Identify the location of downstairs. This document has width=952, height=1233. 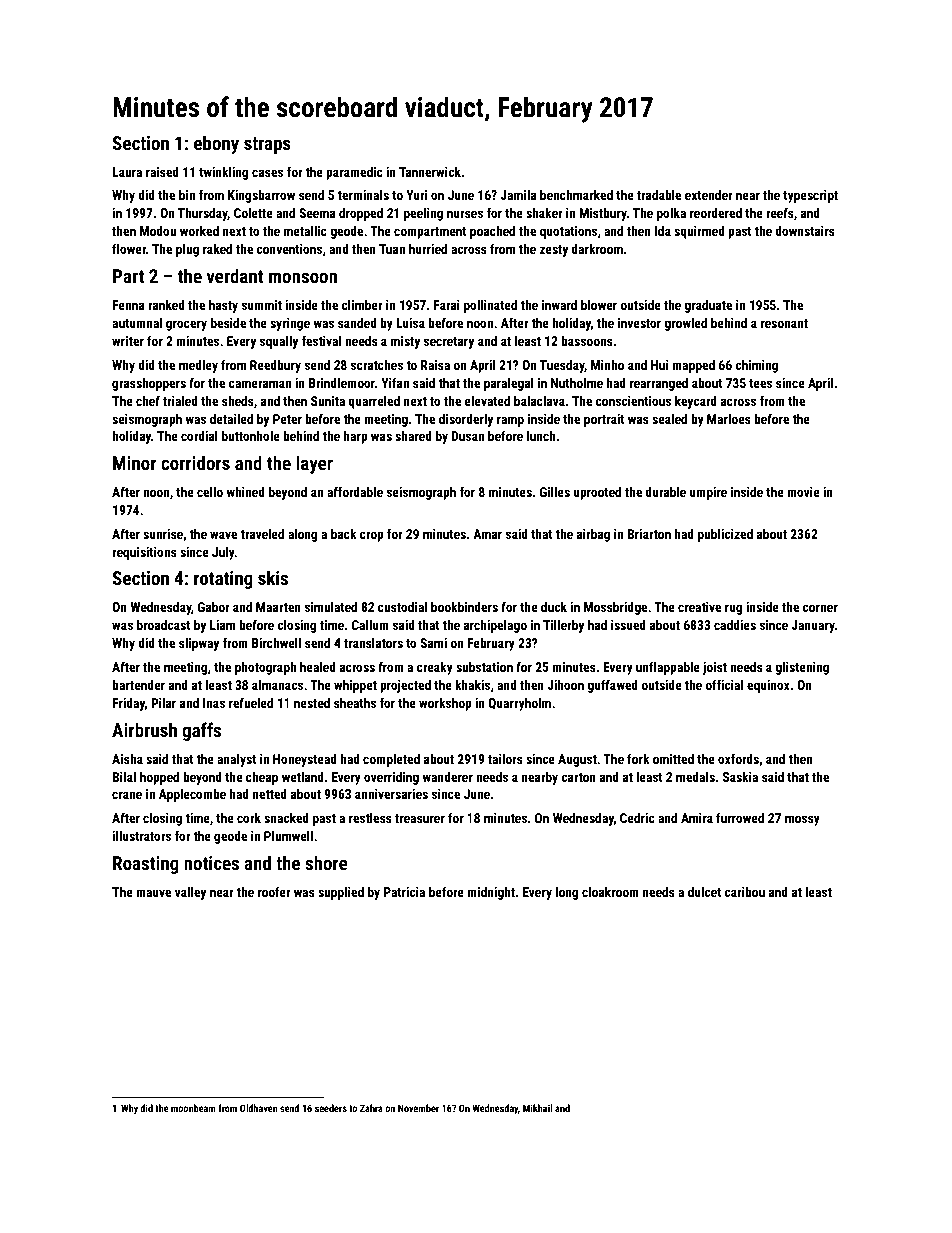
(805, 231).
